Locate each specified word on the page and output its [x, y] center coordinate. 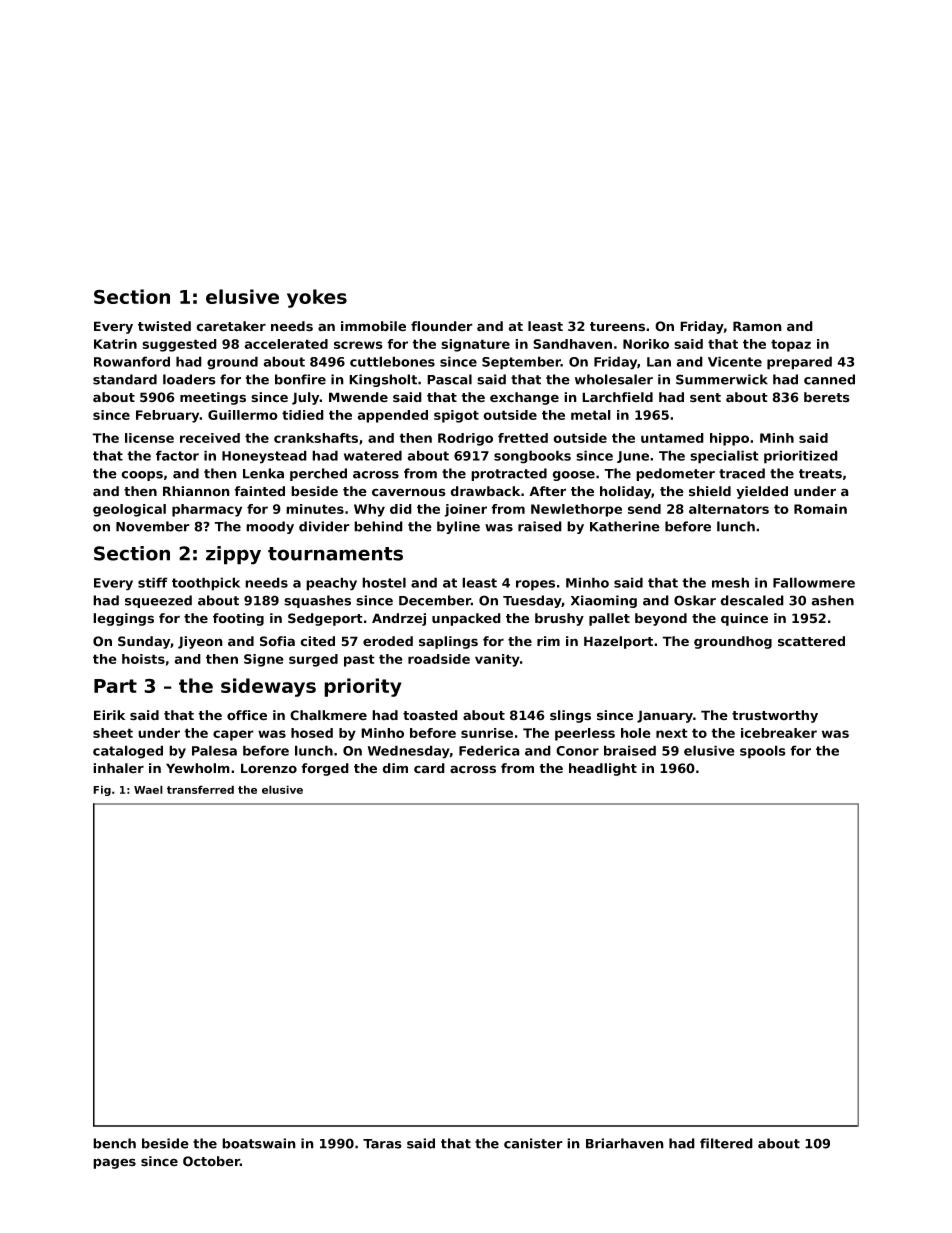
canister [533, 1143]
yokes [317, 298]
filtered [726, 1143]
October [211, 1161]
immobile [373, 326]
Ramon [757, 326]
